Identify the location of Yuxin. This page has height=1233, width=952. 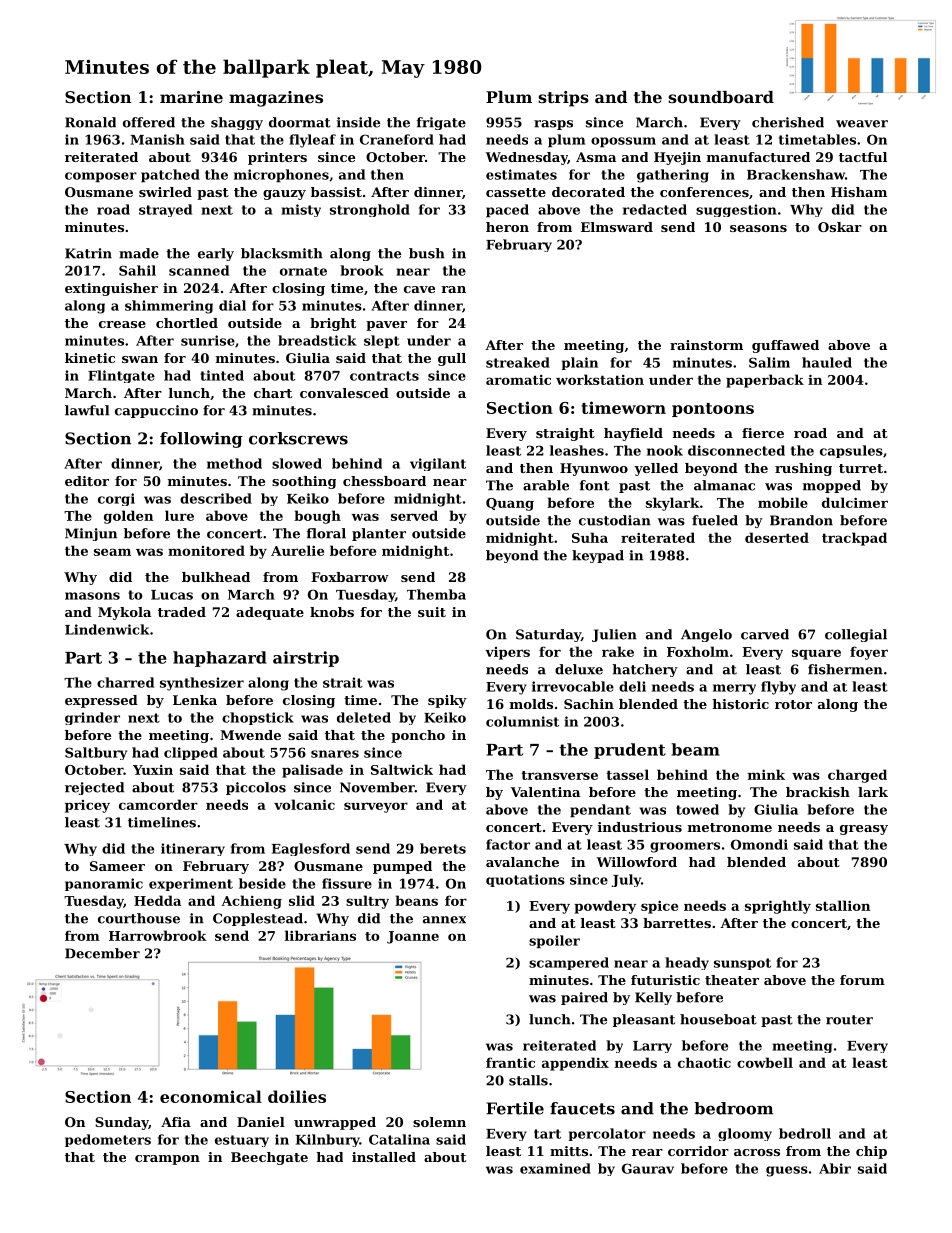
(153, 770).
